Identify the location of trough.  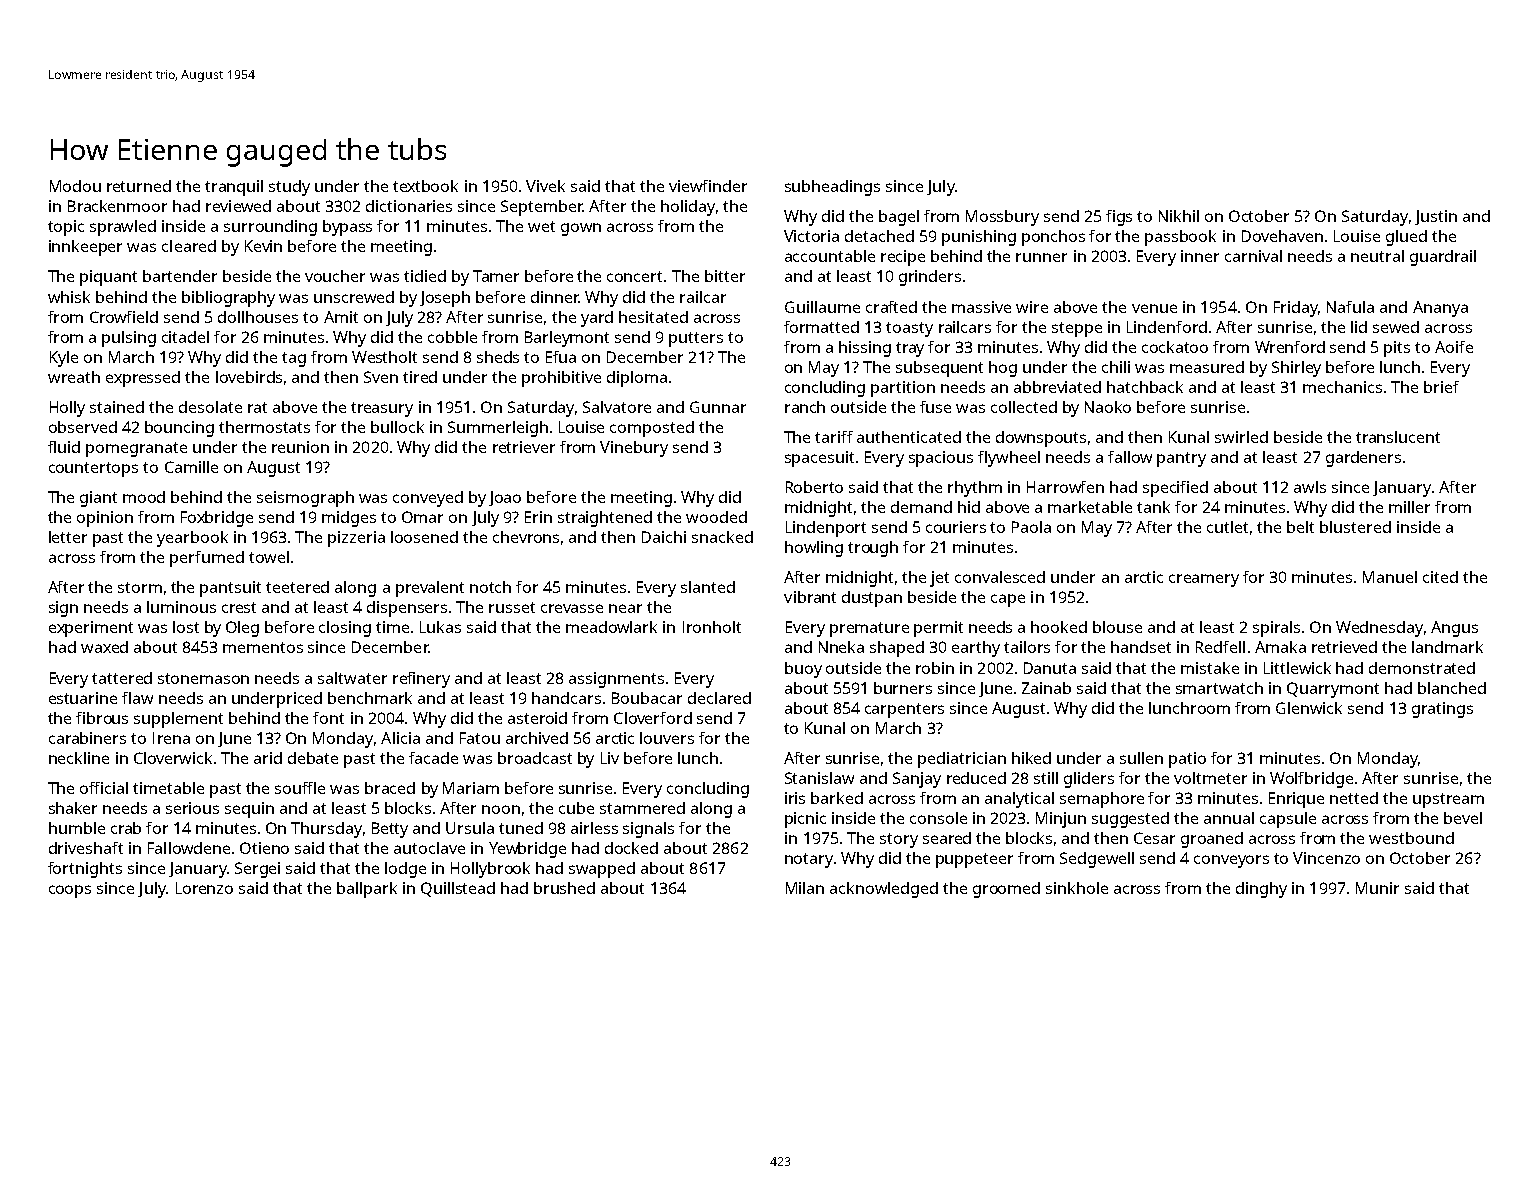
(873, 549).
